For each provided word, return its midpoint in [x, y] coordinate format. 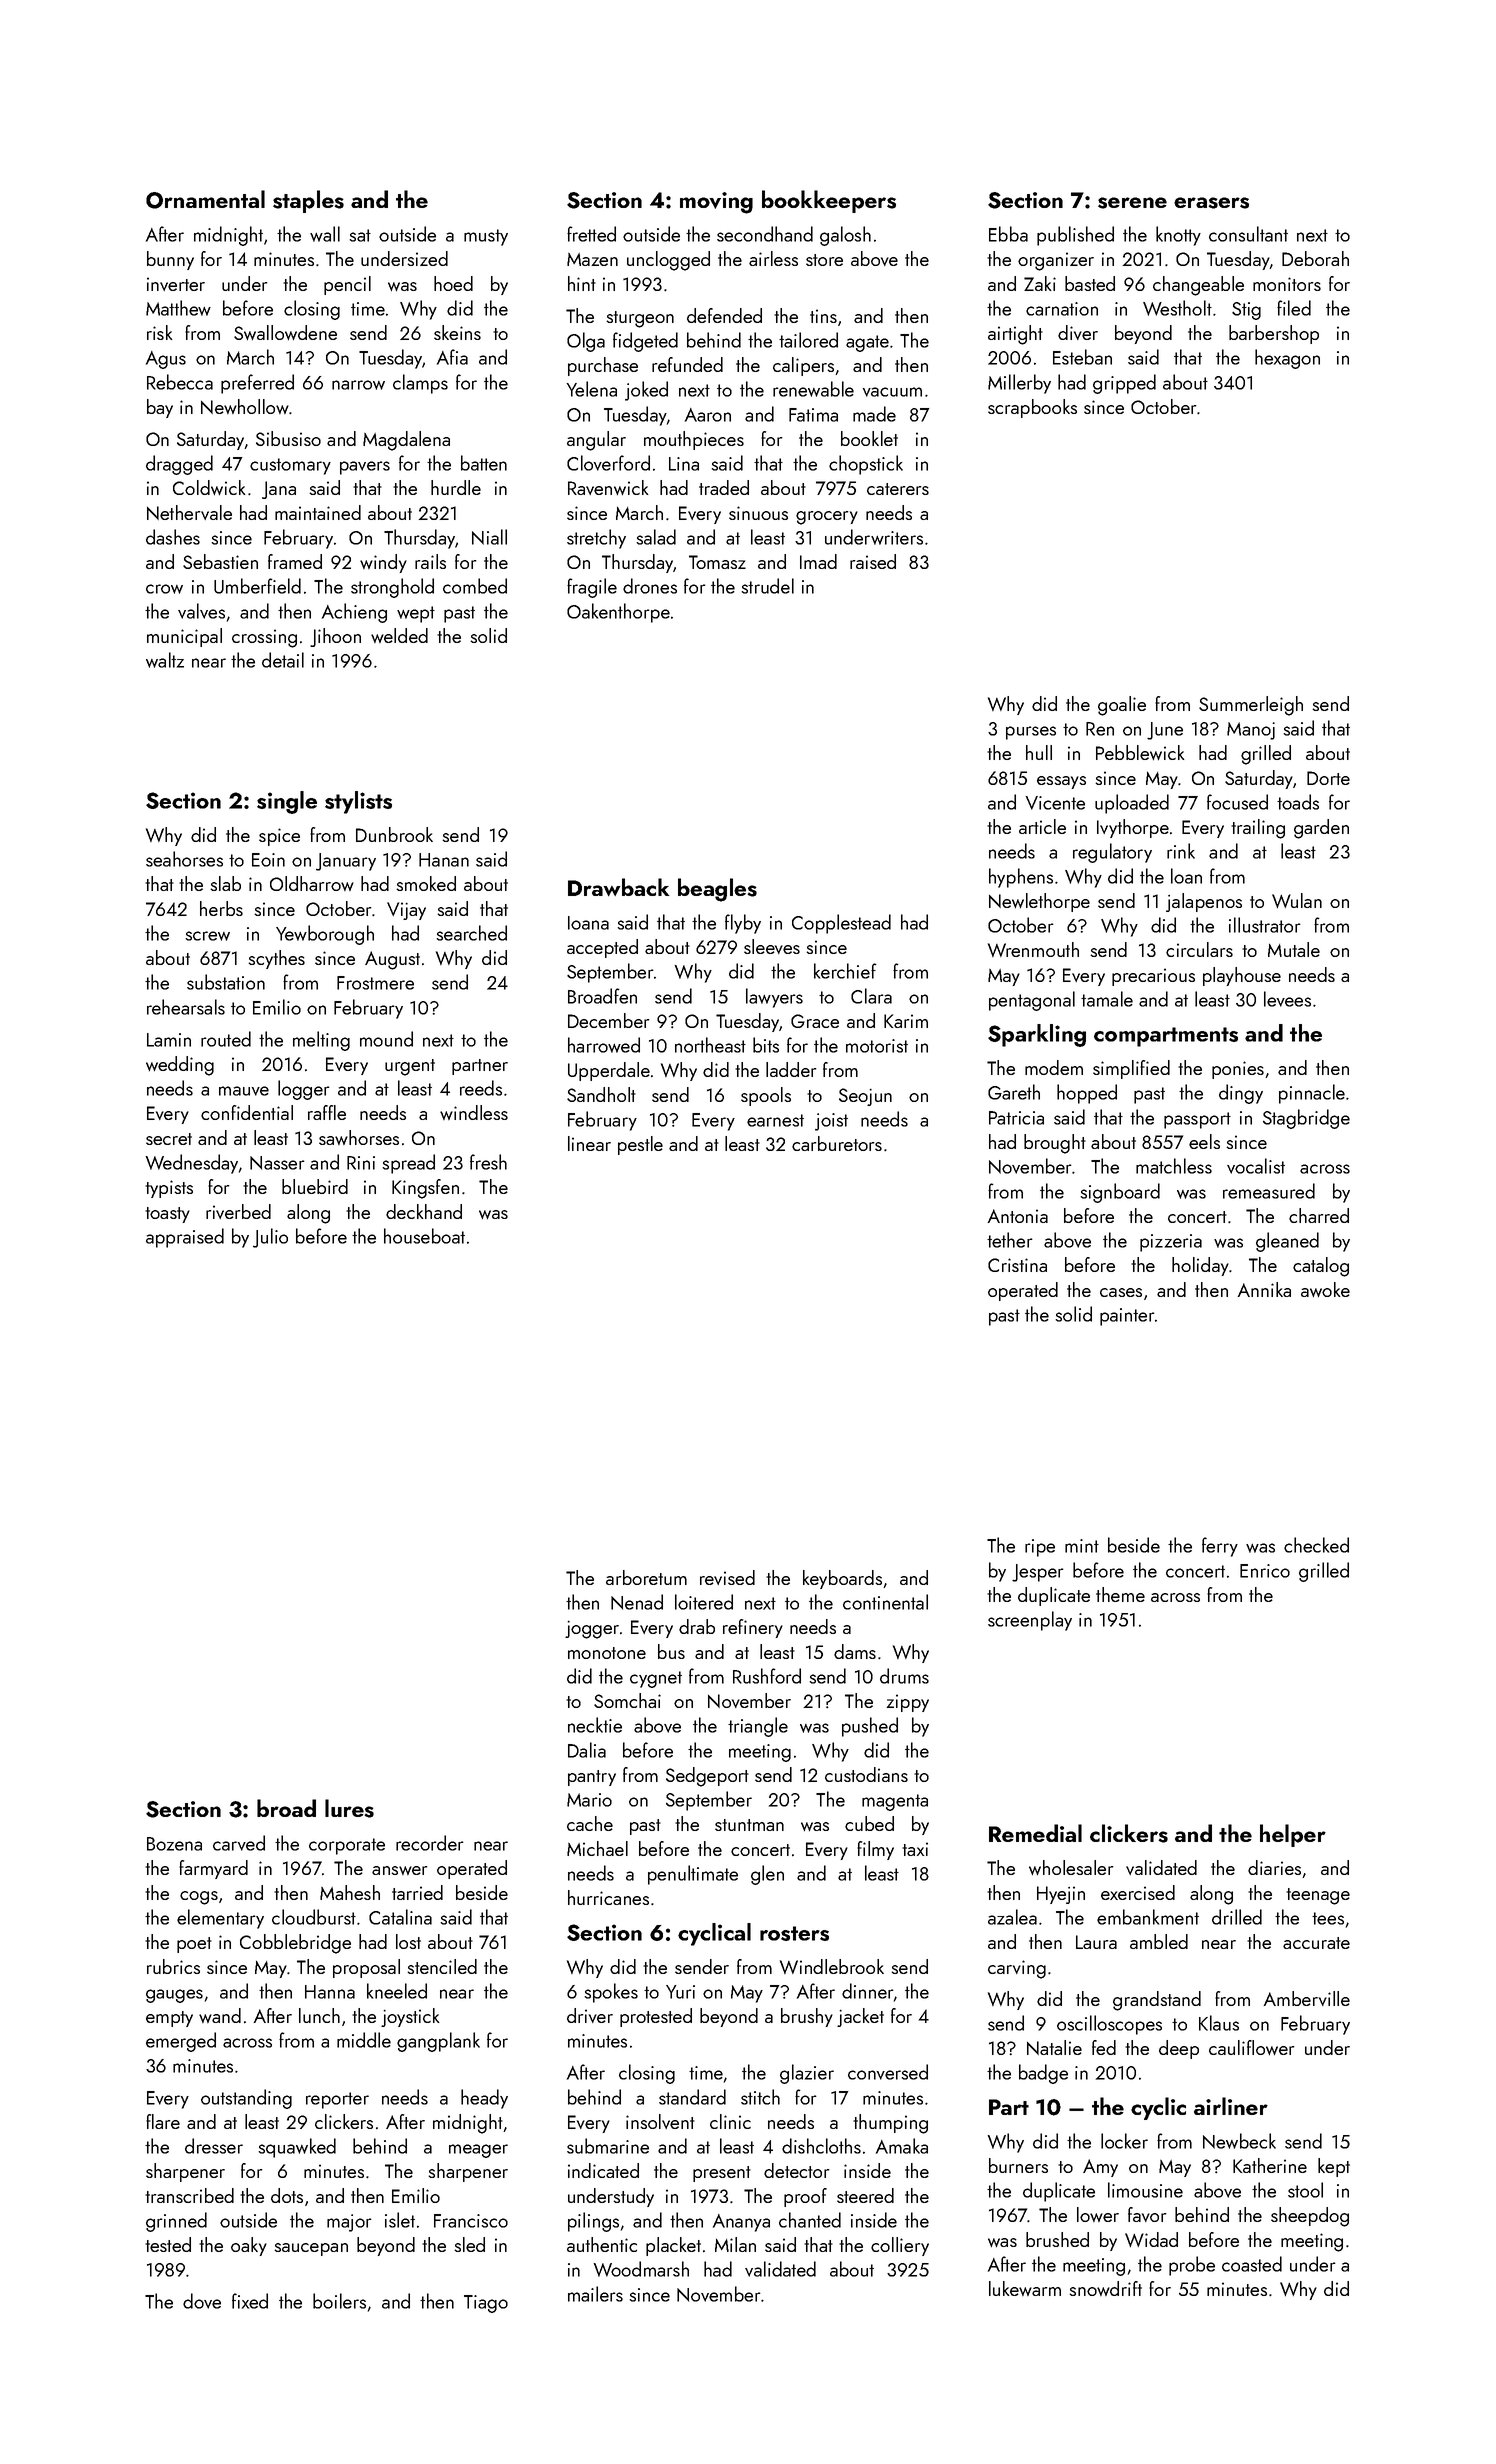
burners [1018, 2165]
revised [727, 1577]
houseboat [424, 1236]
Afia [452, 357]
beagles [717, 890]
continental [885, 1602]
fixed [250, 2301]
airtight [1015, 335]
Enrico [1265, 1571]
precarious [1153, 977]
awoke [1325, 1289]
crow [164, 589]
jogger [592, 1630]
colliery [900, 2246]
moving [716, 203]
